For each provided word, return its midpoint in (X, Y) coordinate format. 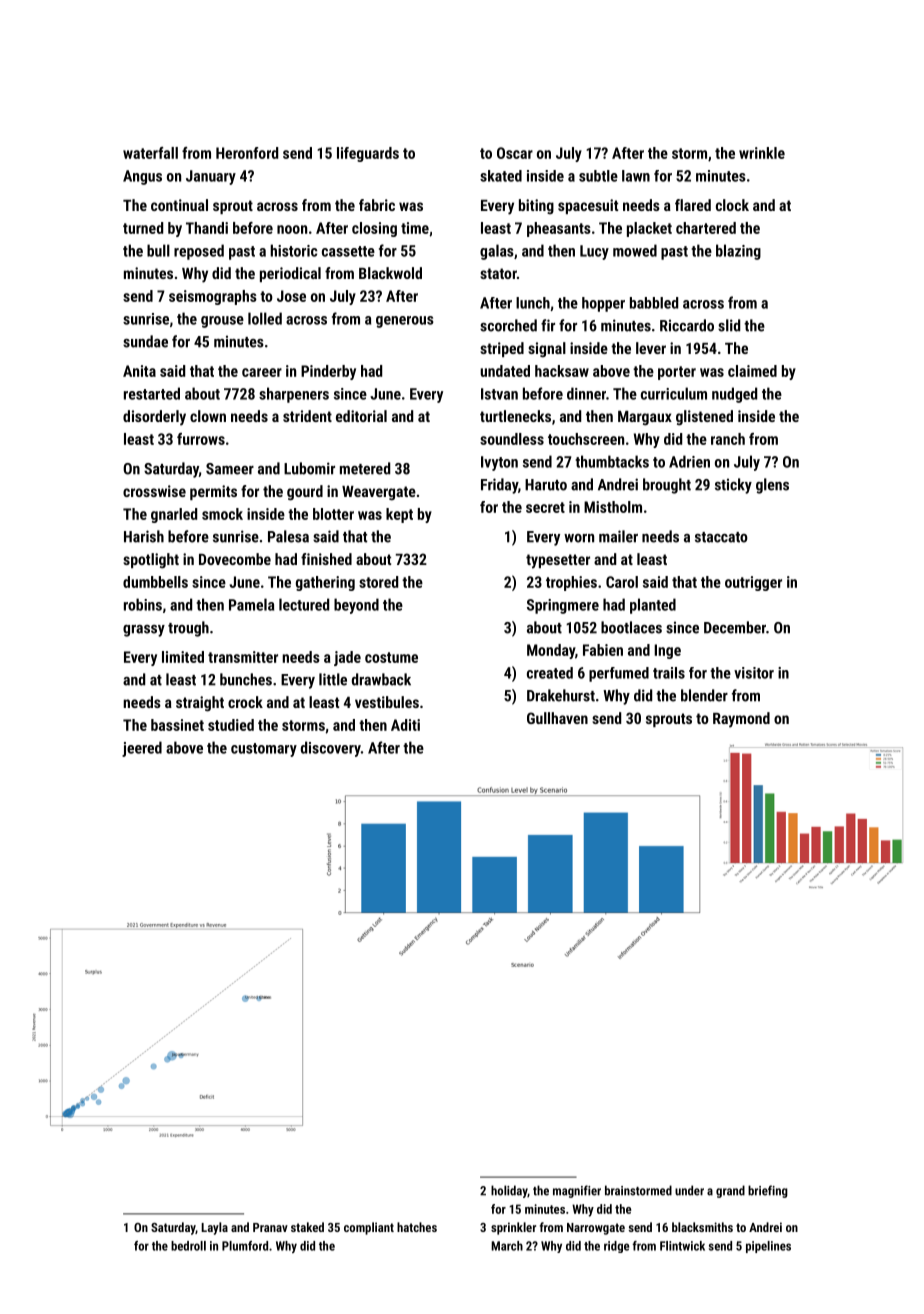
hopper (603, 304)
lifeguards (368, 154)
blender (704, 695)
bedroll (188, 1246)
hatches (417, 1227)
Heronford (247, 153)
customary (264, 750)
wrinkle (762, 153)
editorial (361, 416)
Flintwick (682, 1246)
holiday (509, 1191)
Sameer (230, 469)
